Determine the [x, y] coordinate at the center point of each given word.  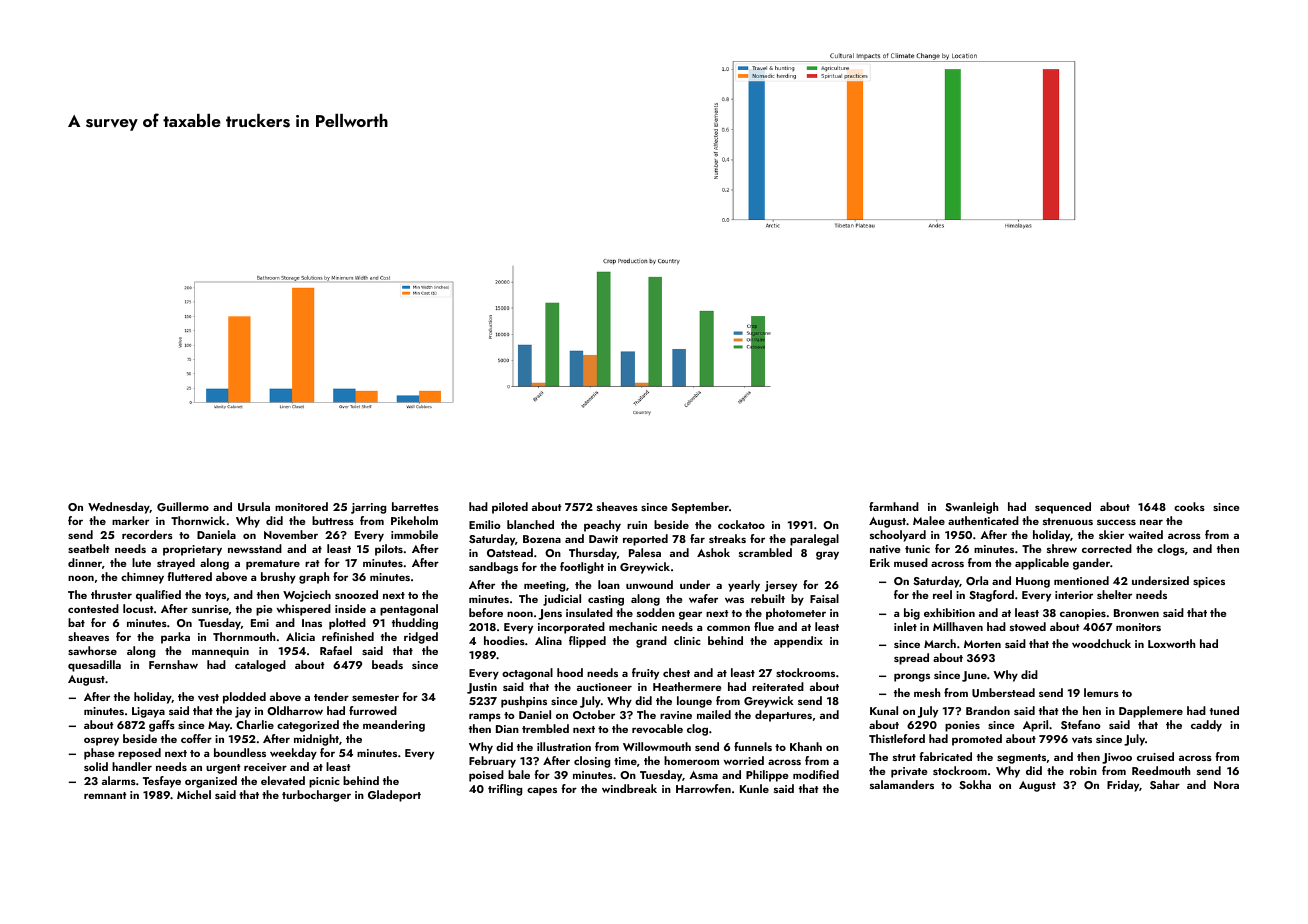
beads [387, 664]
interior [1074, 595]
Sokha [975, 784]
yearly [744, 586]
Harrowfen [703, 788]
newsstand [255, 548]
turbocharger [316, 796]
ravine [676, 715]
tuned [1224, 710]
